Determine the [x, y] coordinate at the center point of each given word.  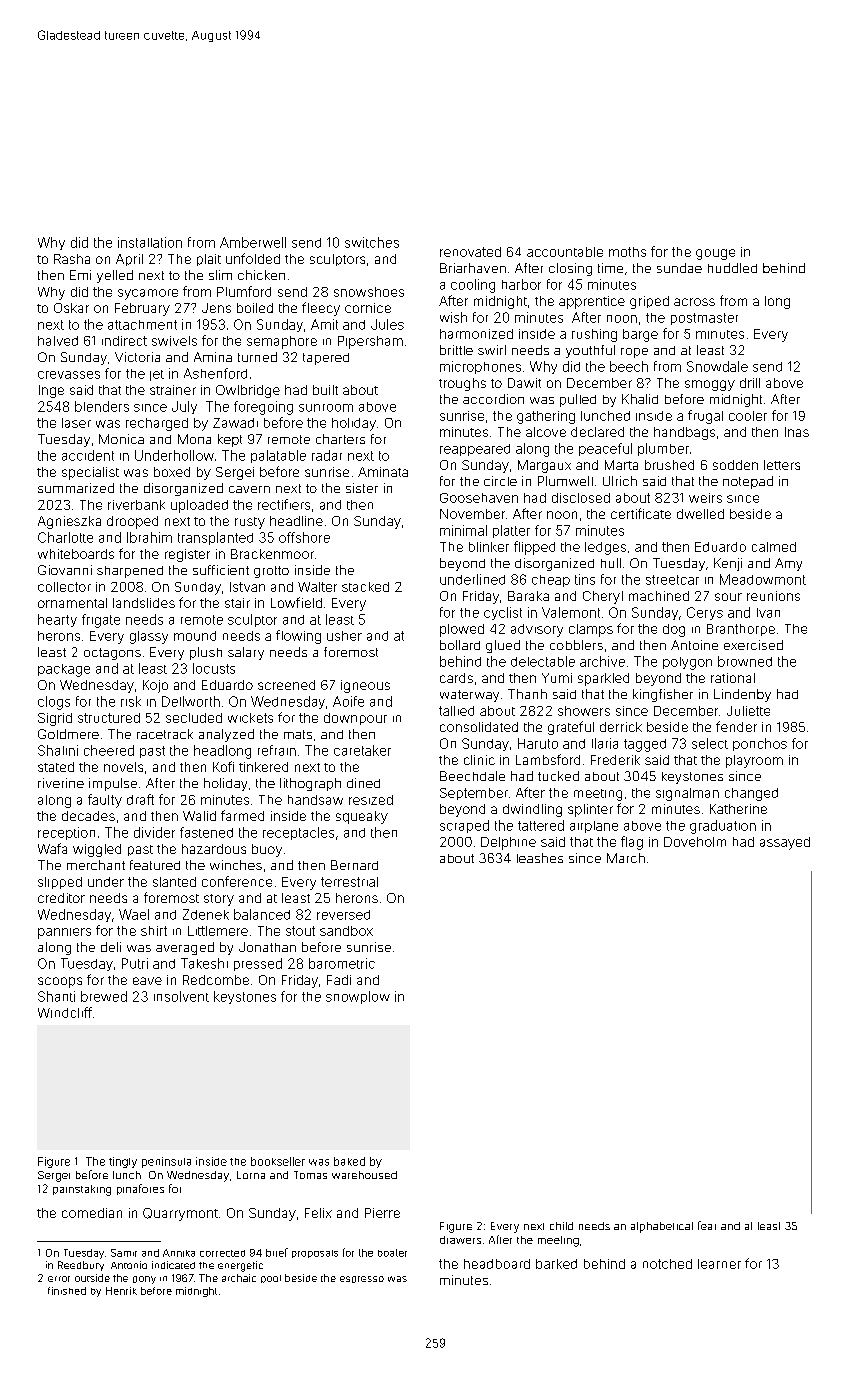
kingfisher [663, 695]
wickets [250, 718]
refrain [277, 750]
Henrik [121, 1291]
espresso [362, 1279]
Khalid [640, 399]
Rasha [72, 259]
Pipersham [370, 342]
